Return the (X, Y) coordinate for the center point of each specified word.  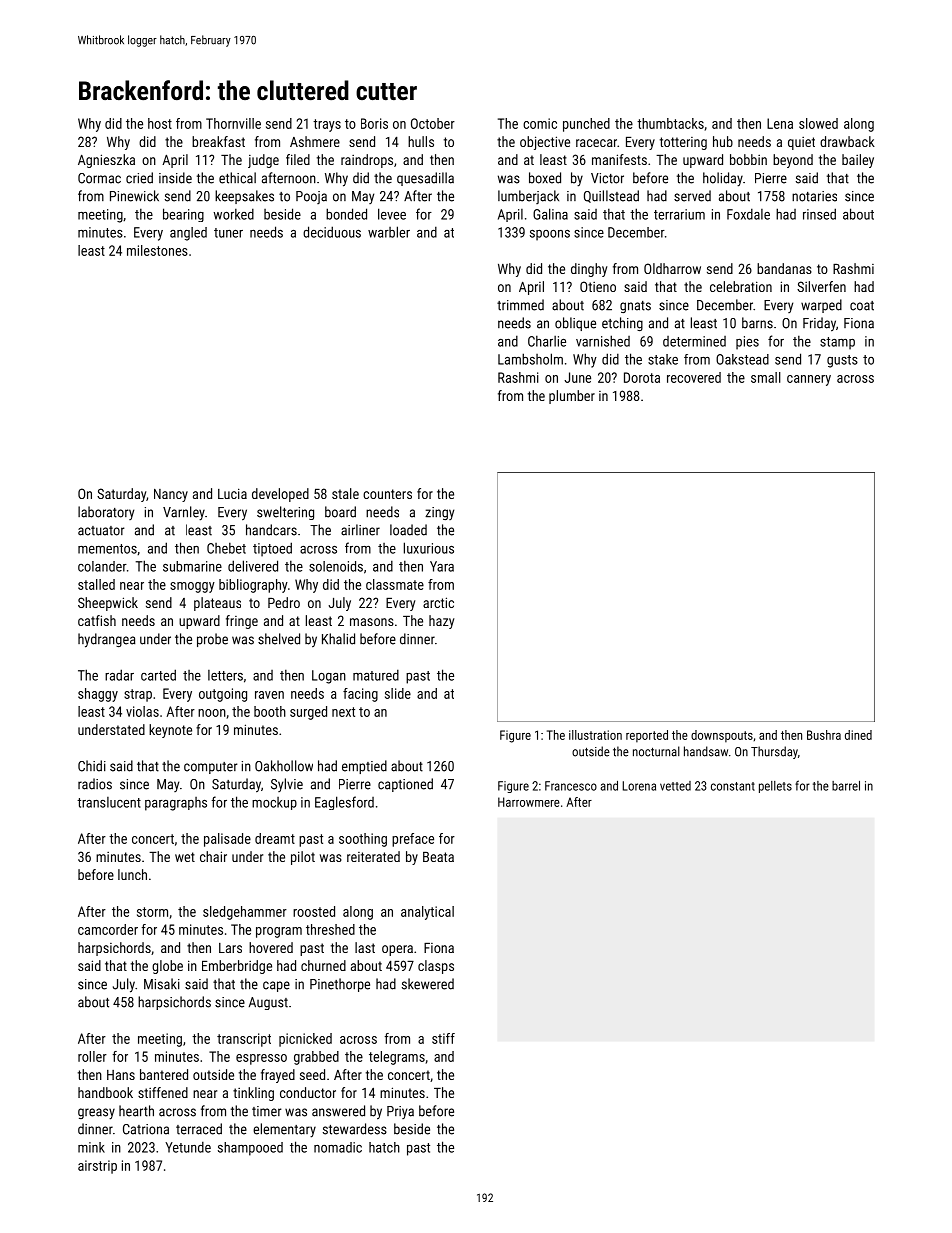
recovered (694, 377)
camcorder (108, 929)
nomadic (338, 1147)
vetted (675, 786)
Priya (400, 1112)
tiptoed (272, 549)
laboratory (106, 513)
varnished (603, 341)
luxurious (429, 548)
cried (139, 178)
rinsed (819, 214)
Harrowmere (529, 802)
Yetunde (188, 1147)
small (766, 377)
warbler (389, 232)
